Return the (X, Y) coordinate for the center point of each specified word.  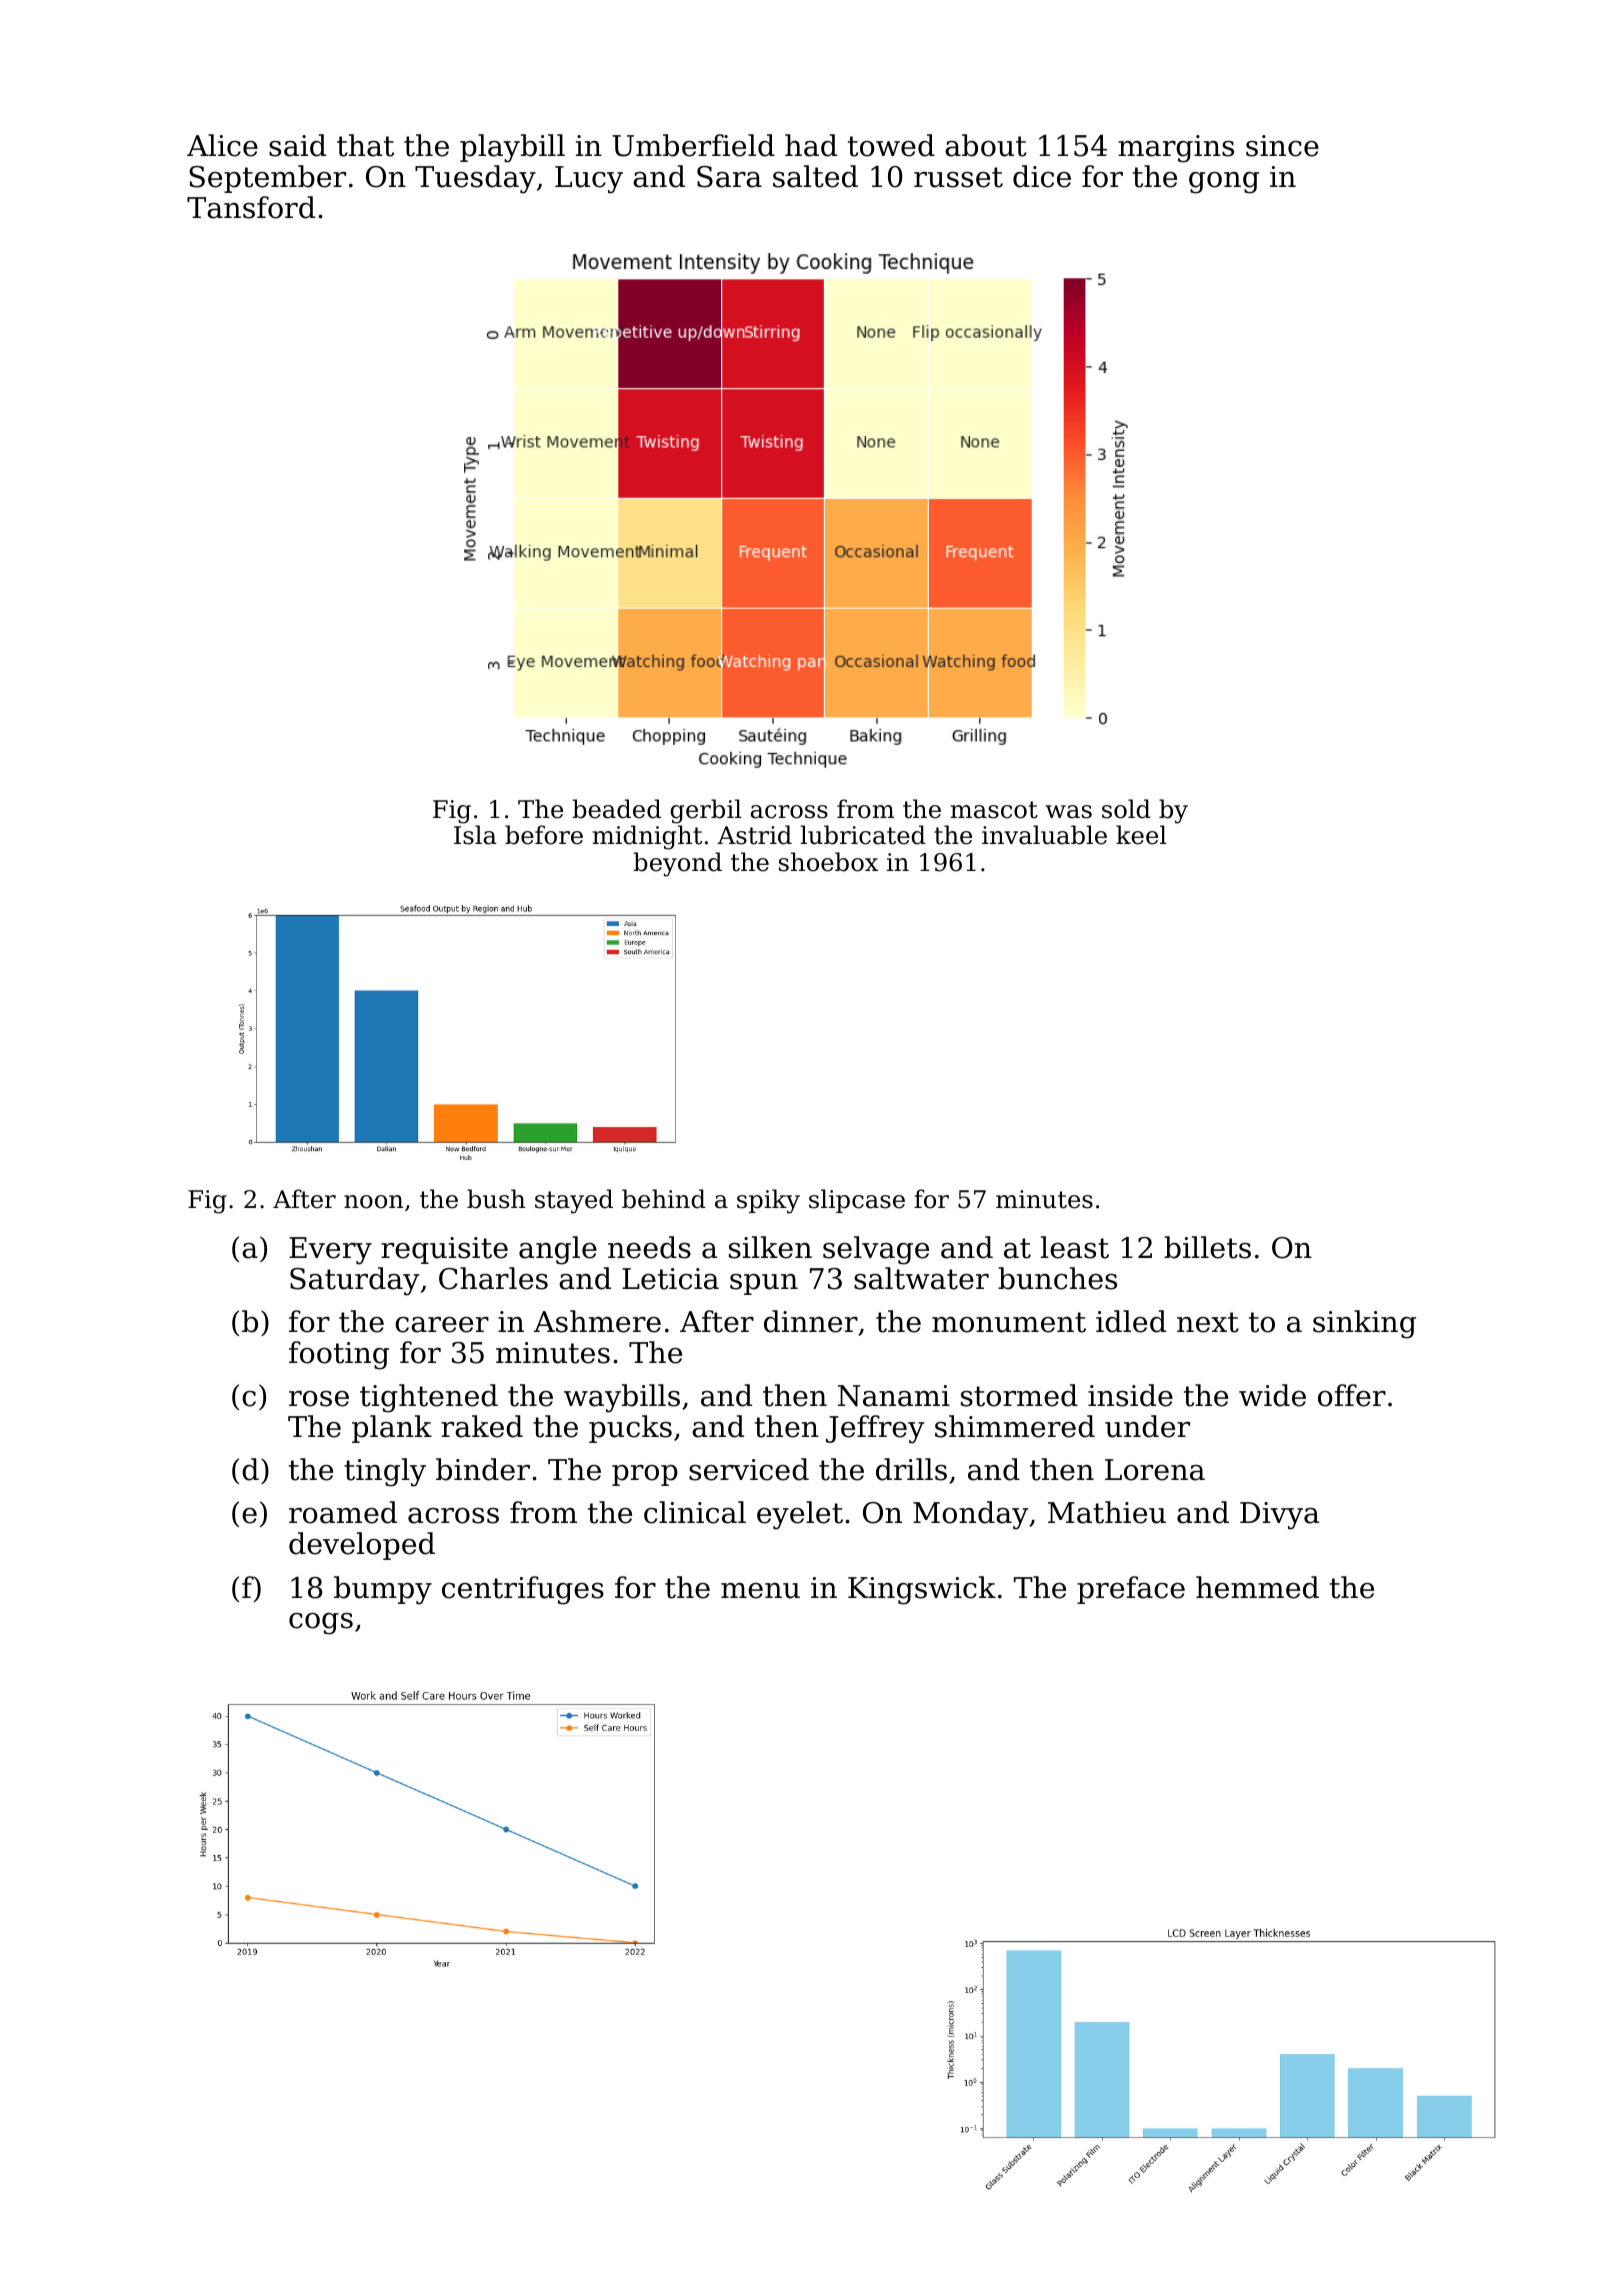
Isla (475, 835)
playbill (512, 148)
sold (1126, 809)
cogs (321, 1624)
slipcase (857, 1201)
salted (815, 176)
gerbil (706, 811)
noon (373, 1202)
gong (1224, 183)
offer (1352, 1395)
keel (1141, 835)
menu (760, 1591)
